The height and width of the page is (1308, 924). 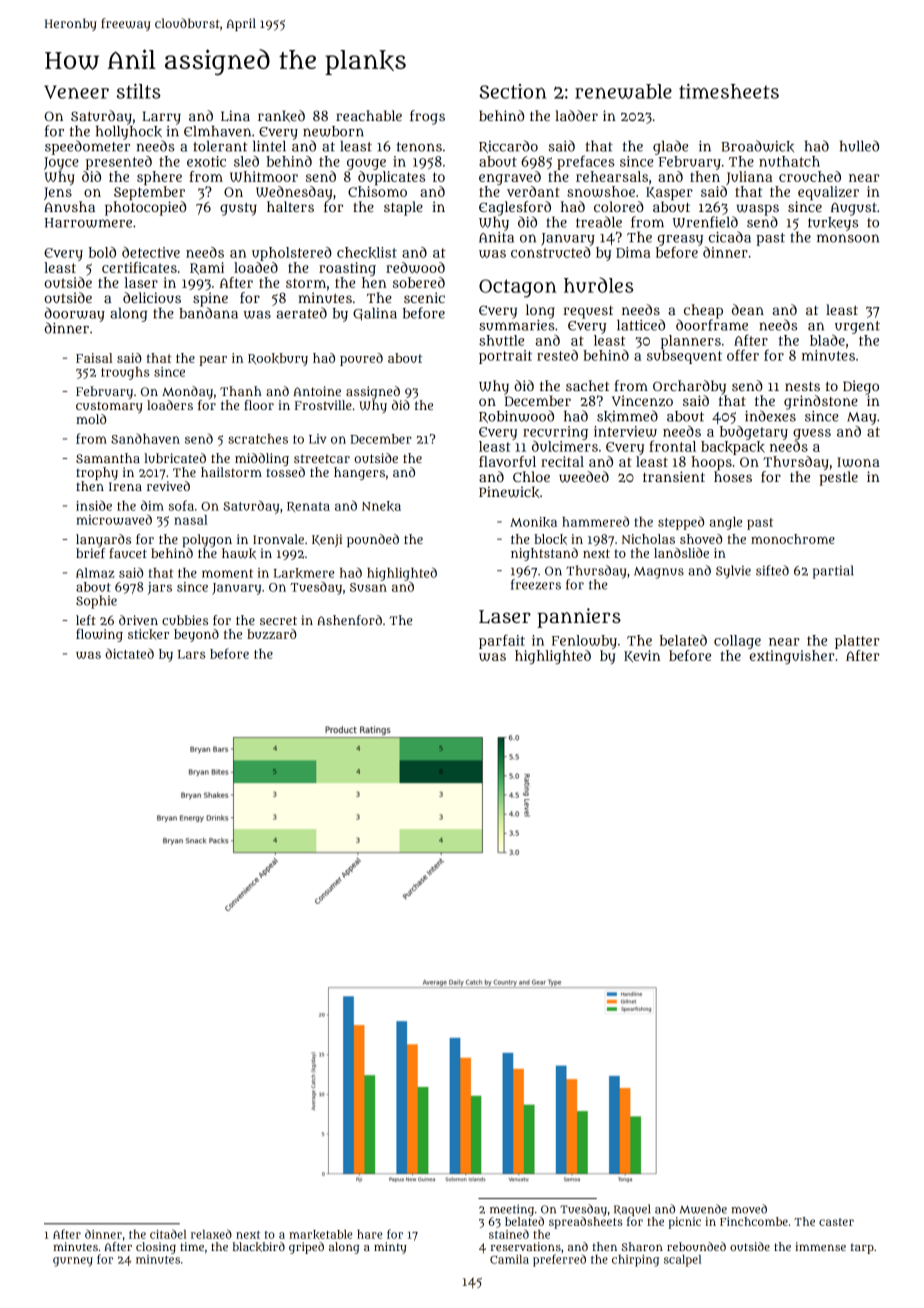 What do you see at coordinates (217, 131) in the page?
I see `Elmhaven` at bounding box center [217, 131].
